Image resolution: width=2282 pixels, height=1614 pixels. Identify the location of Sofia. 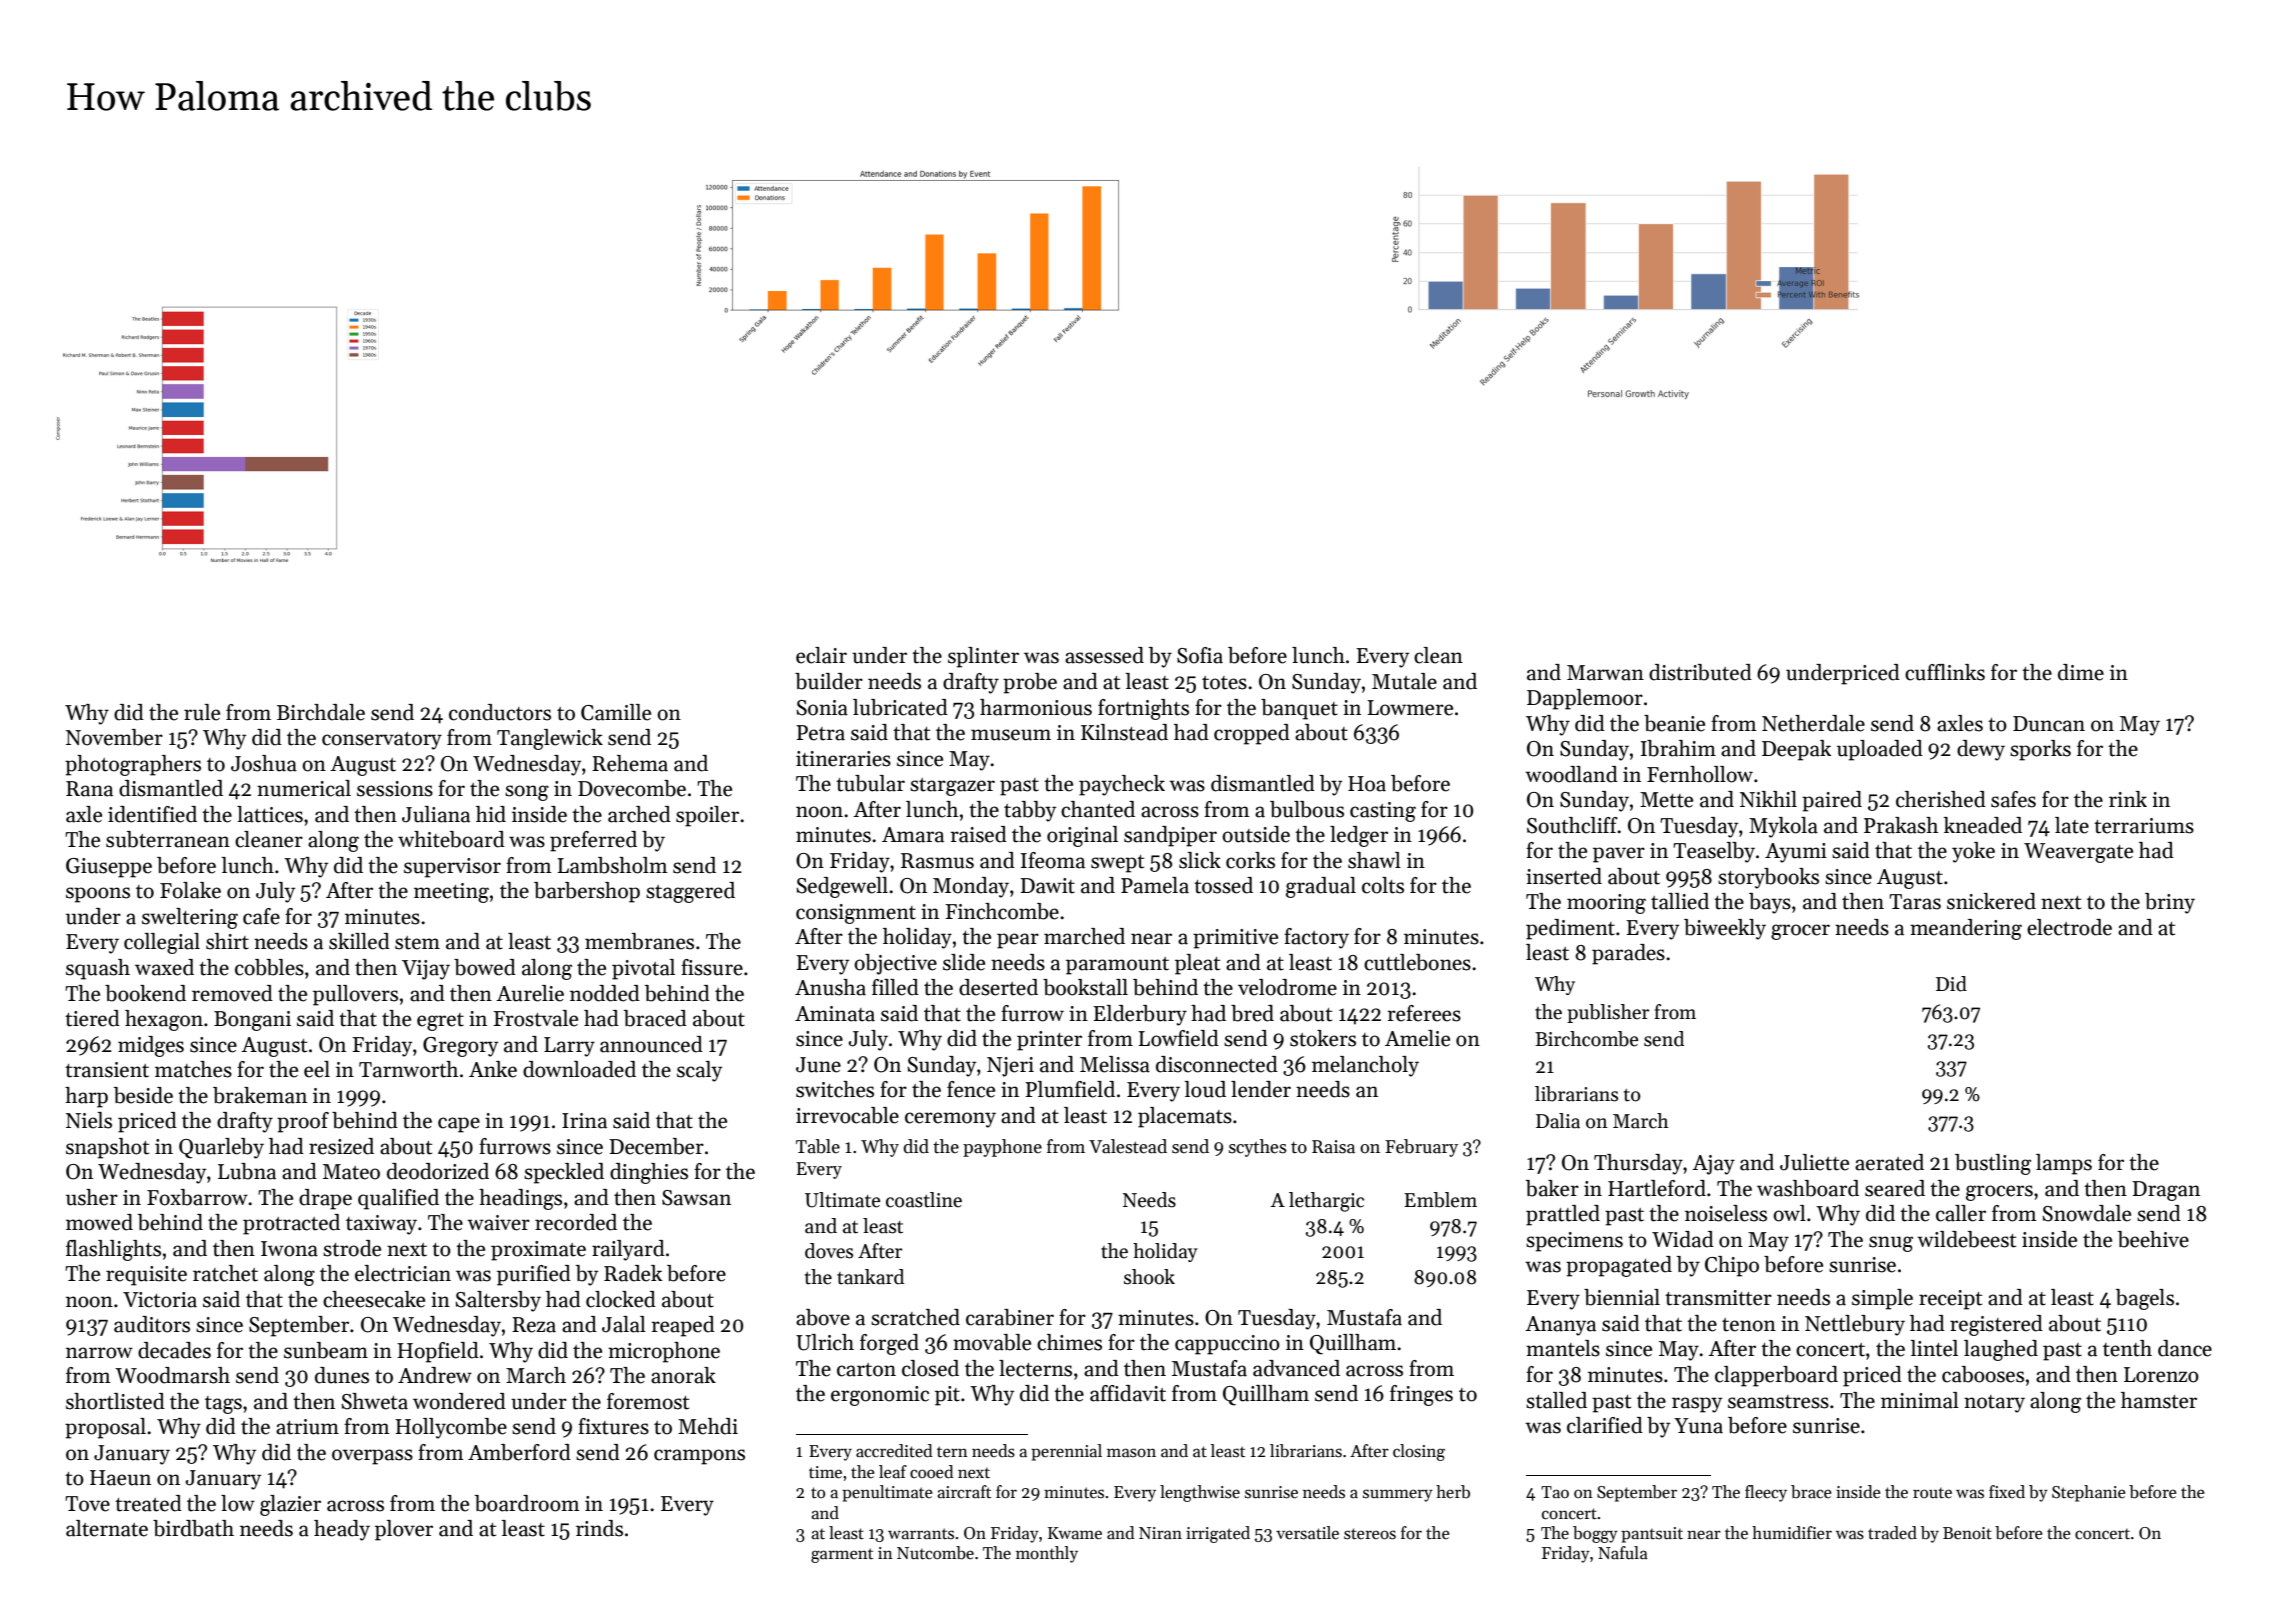
(1200, 655).
